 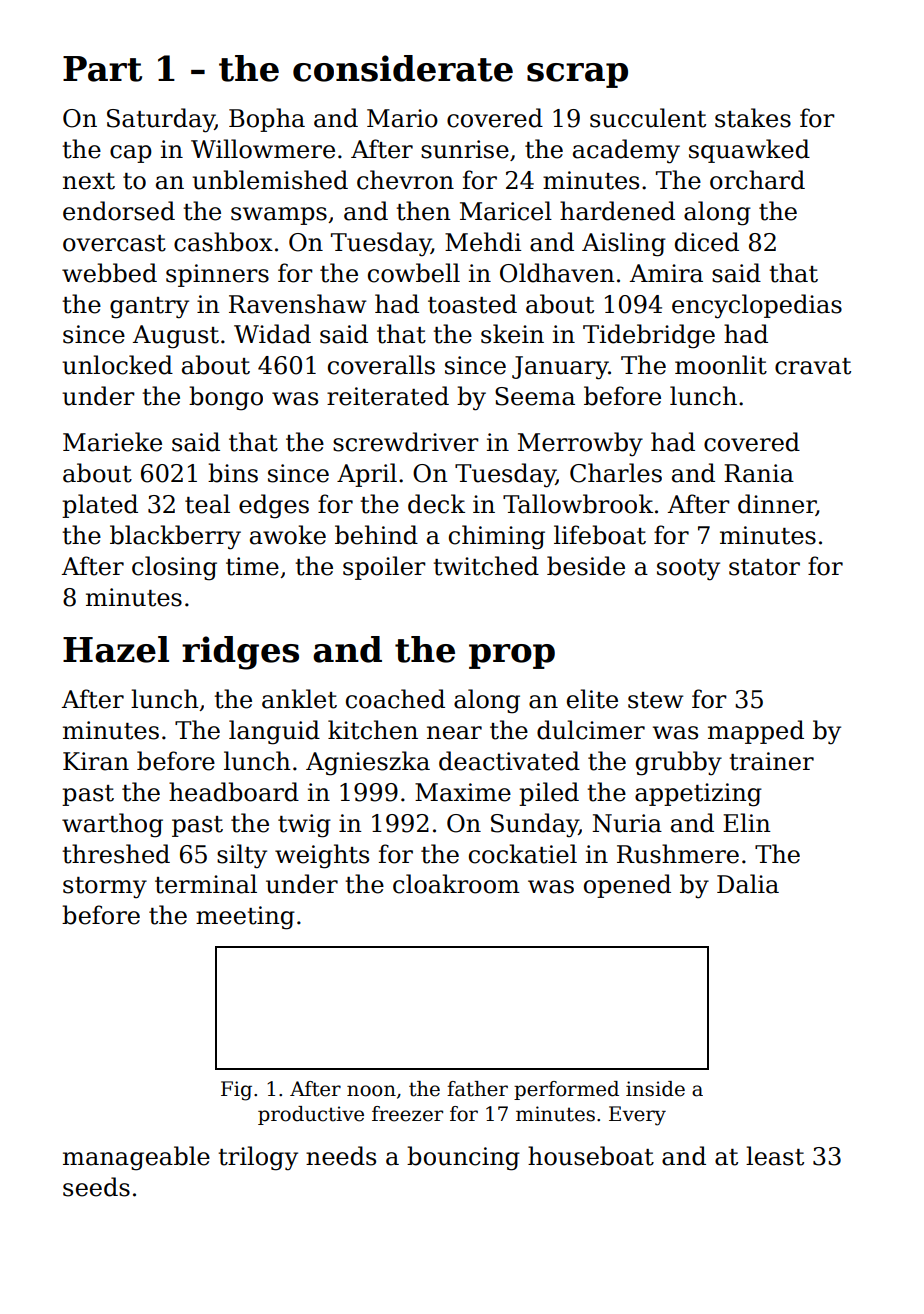 I want to click on Sunday, so click(x=535, y=825).
